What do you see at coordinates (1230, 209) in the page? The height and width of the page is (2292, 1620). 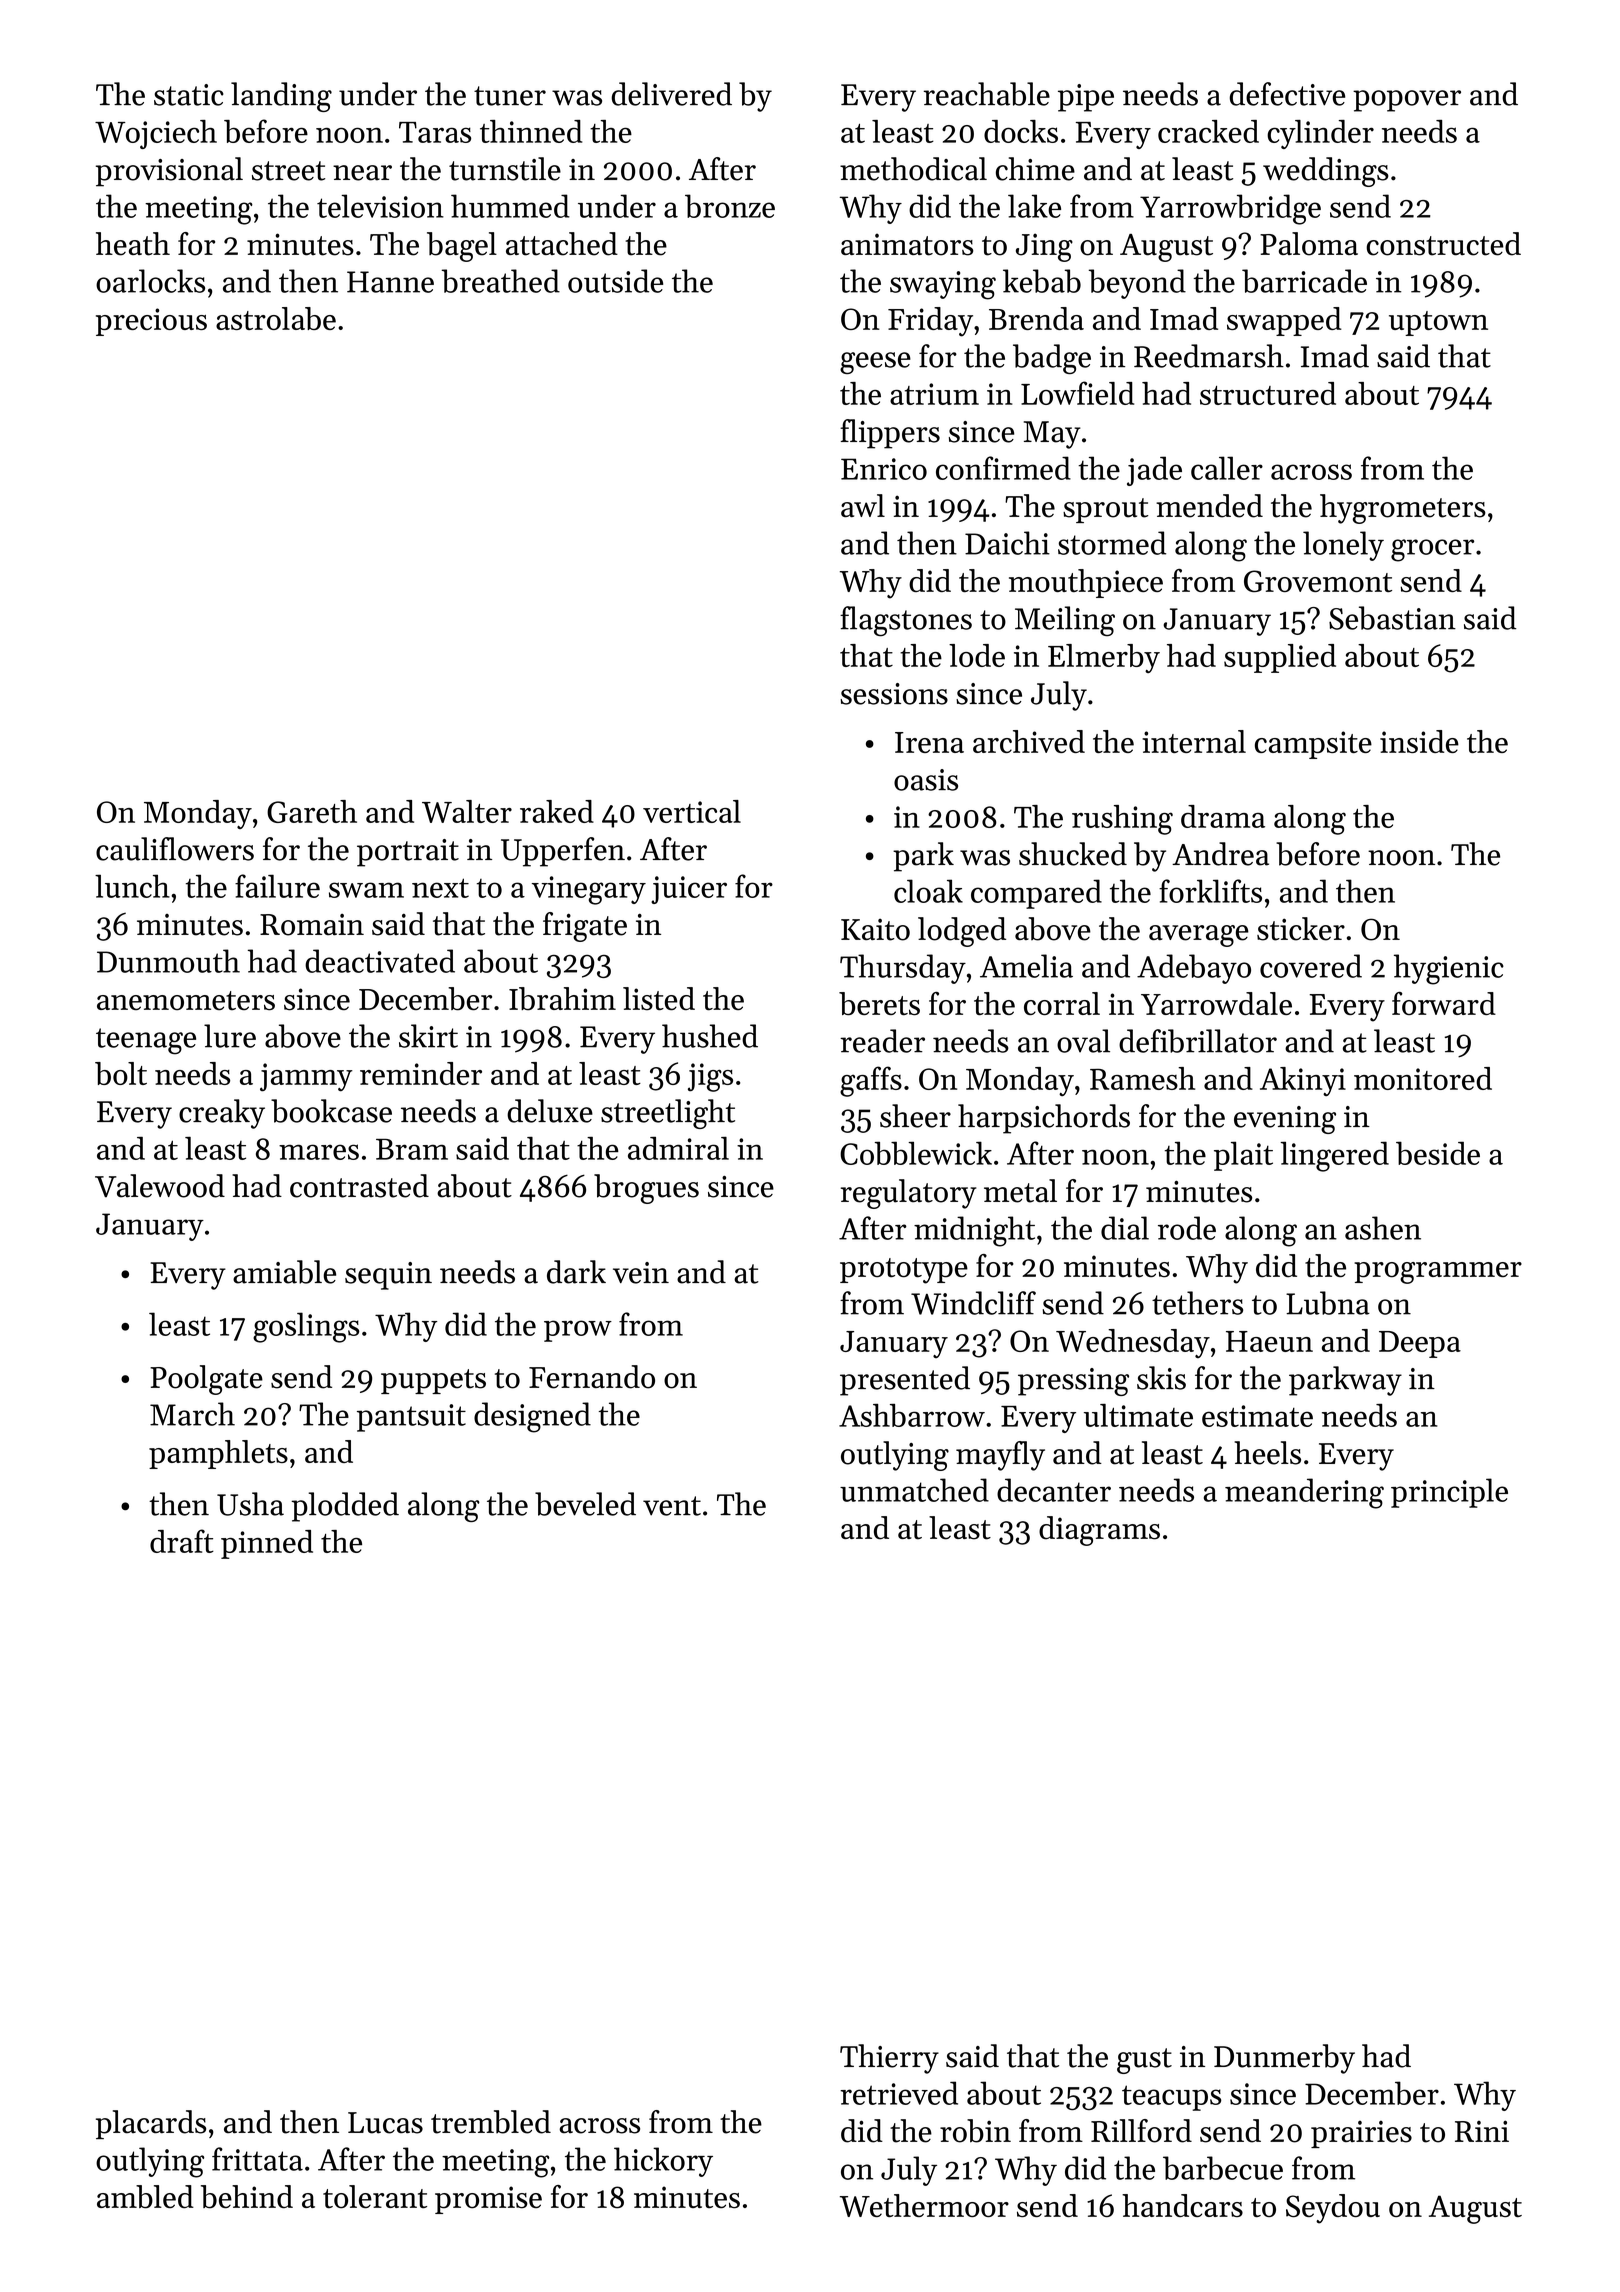 I see `Yarrowbridge` at bounding box center [1230, 209].
